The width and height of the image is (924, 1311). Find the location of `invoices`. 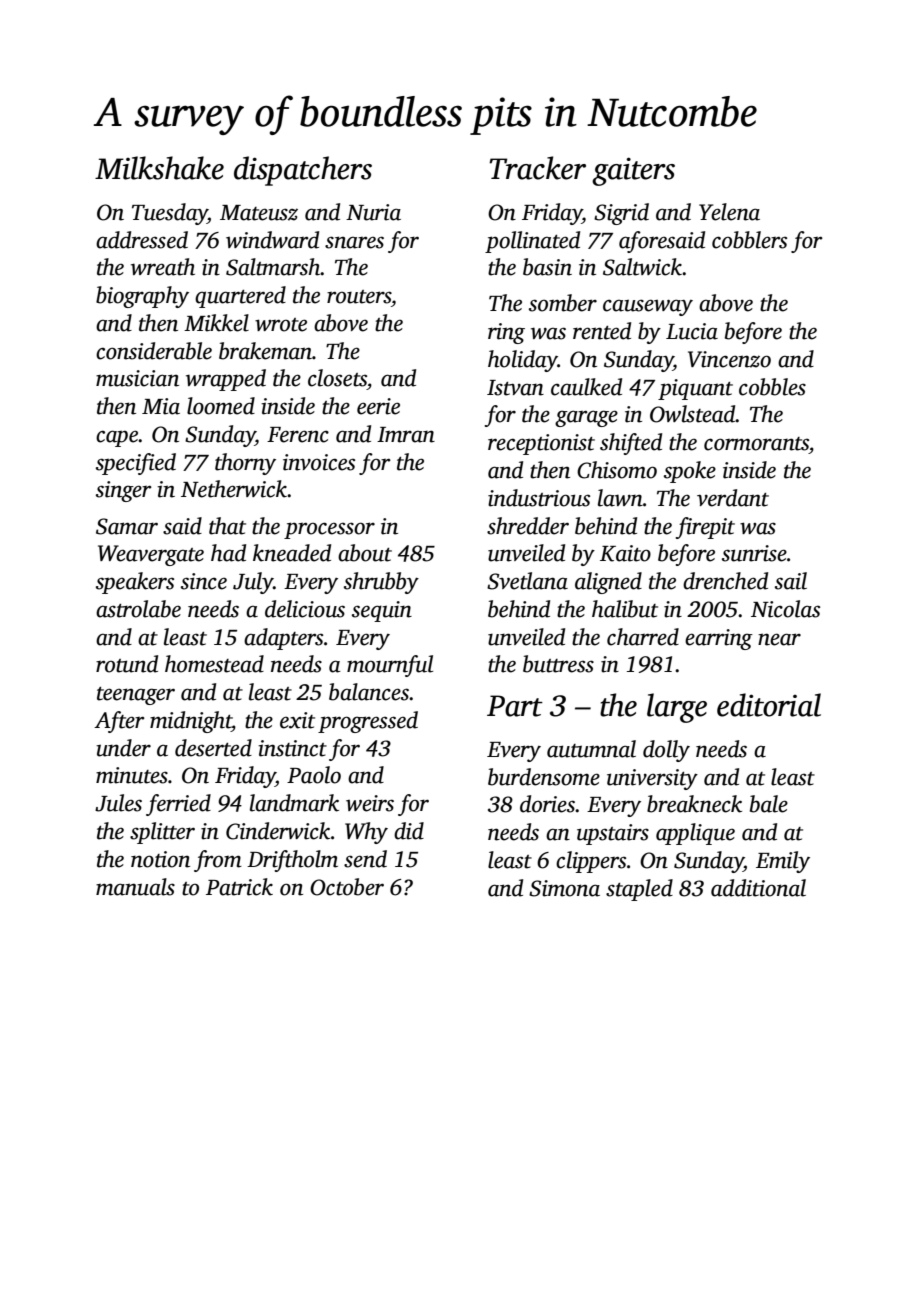

invoices is located at coordinates (319, 462).
